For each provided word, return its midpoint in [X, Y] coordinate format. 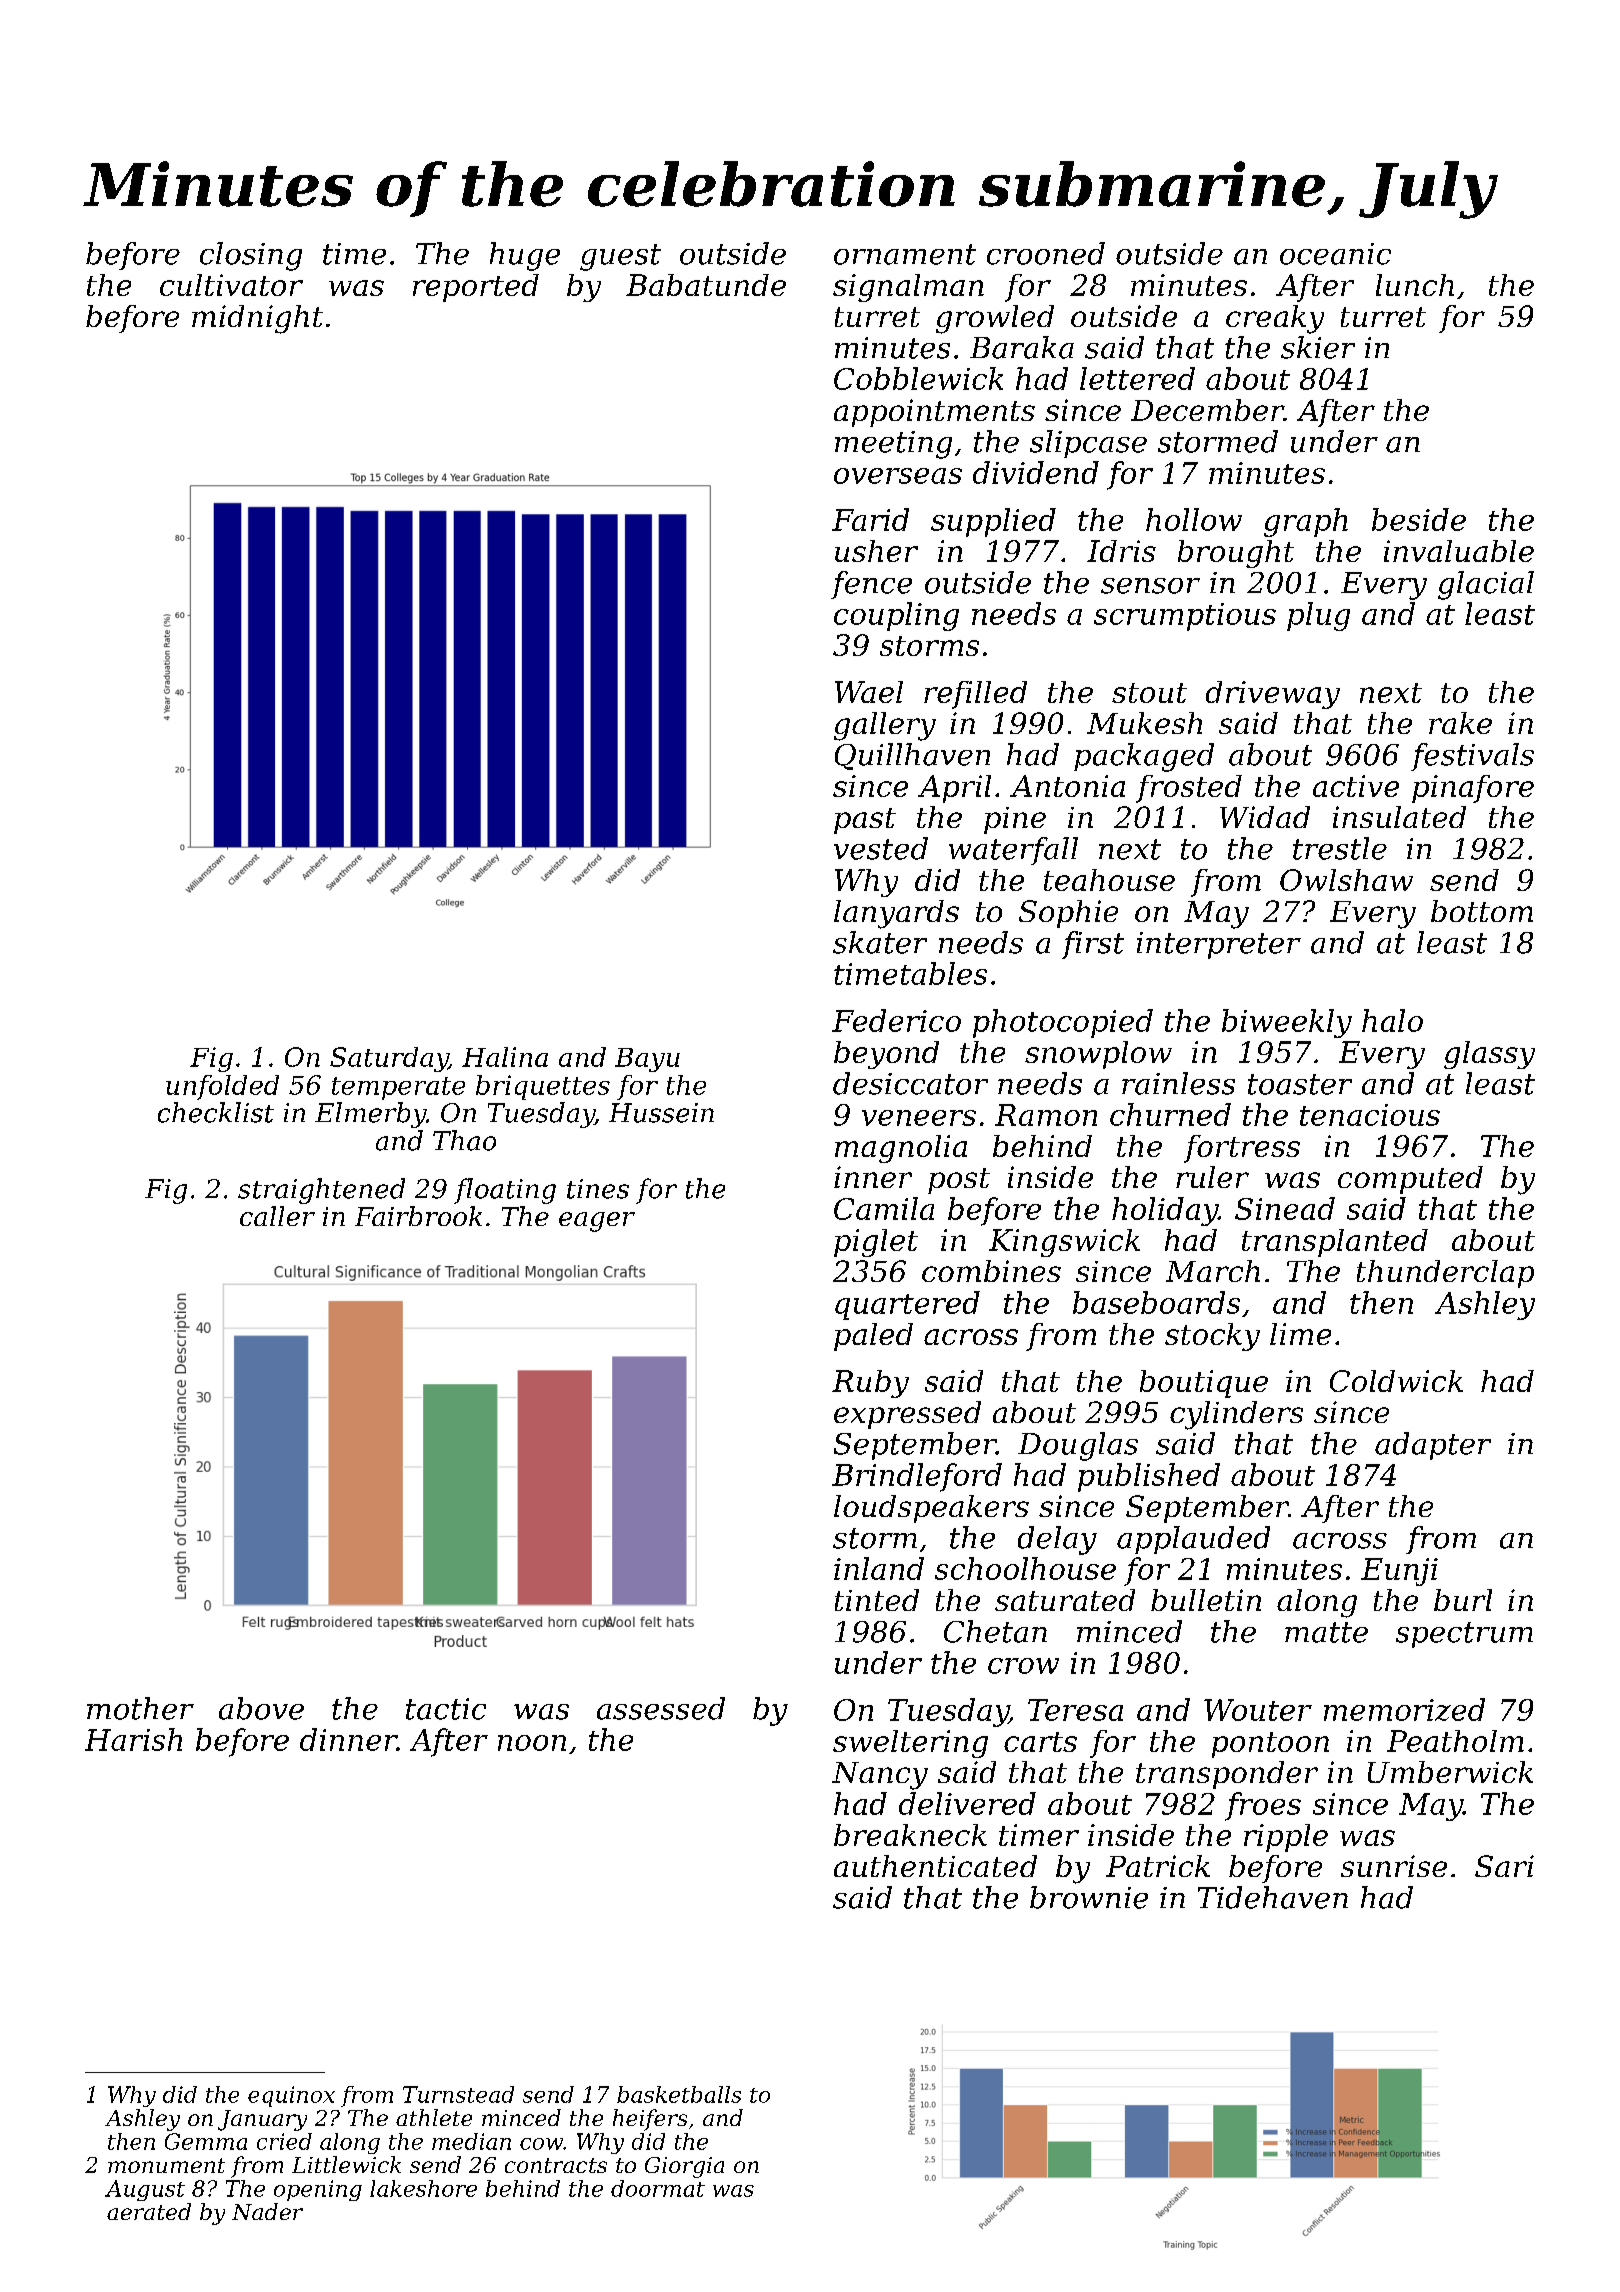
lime [1300, 1334]
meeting [893, 445]
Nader [267, 2211]
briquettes [543, 1087]
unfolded [222, 1087]
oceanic [1335, 254]
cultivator [231, 285]
